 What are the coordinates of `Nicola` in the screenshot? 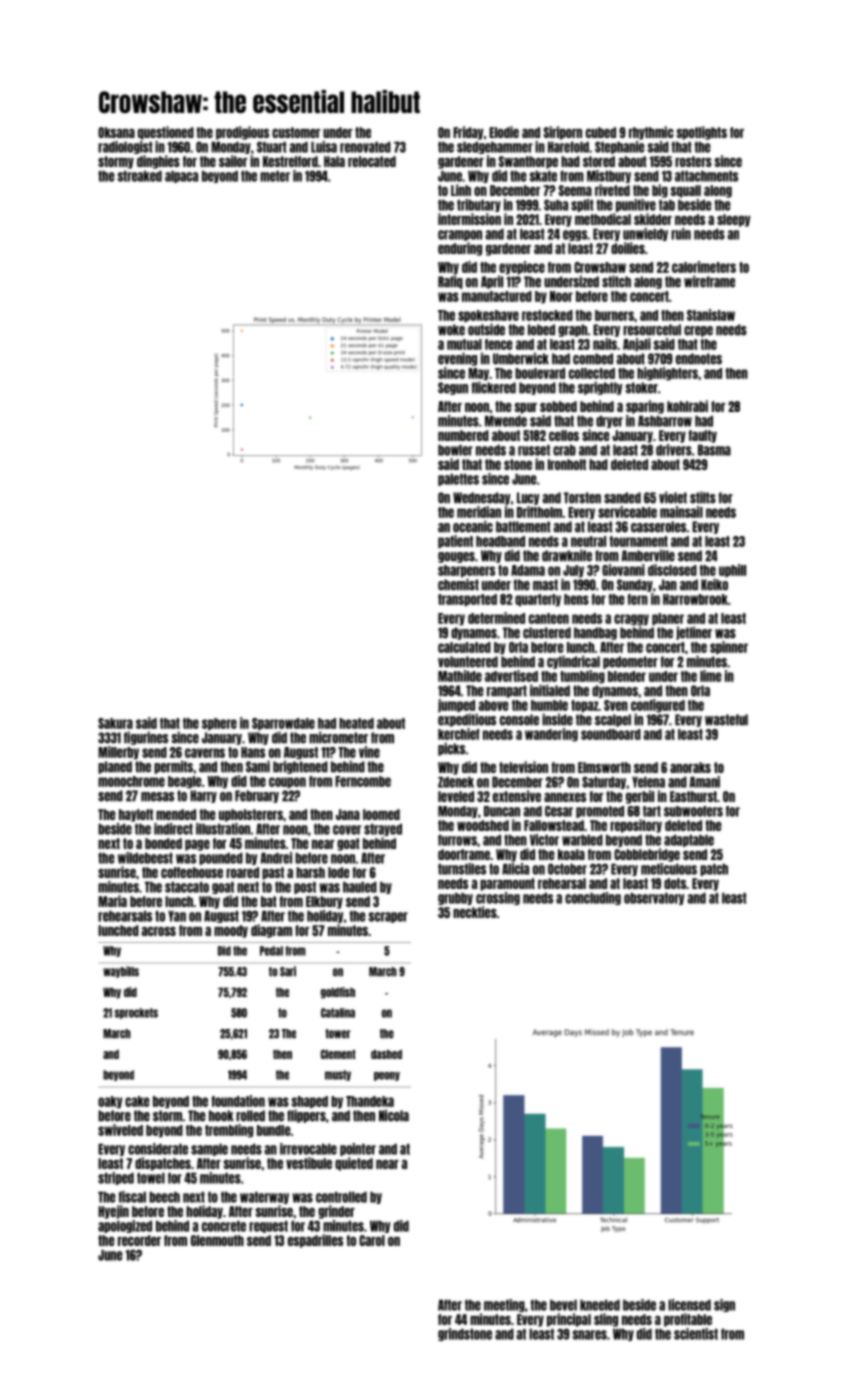 It's located at (394, 1115).
